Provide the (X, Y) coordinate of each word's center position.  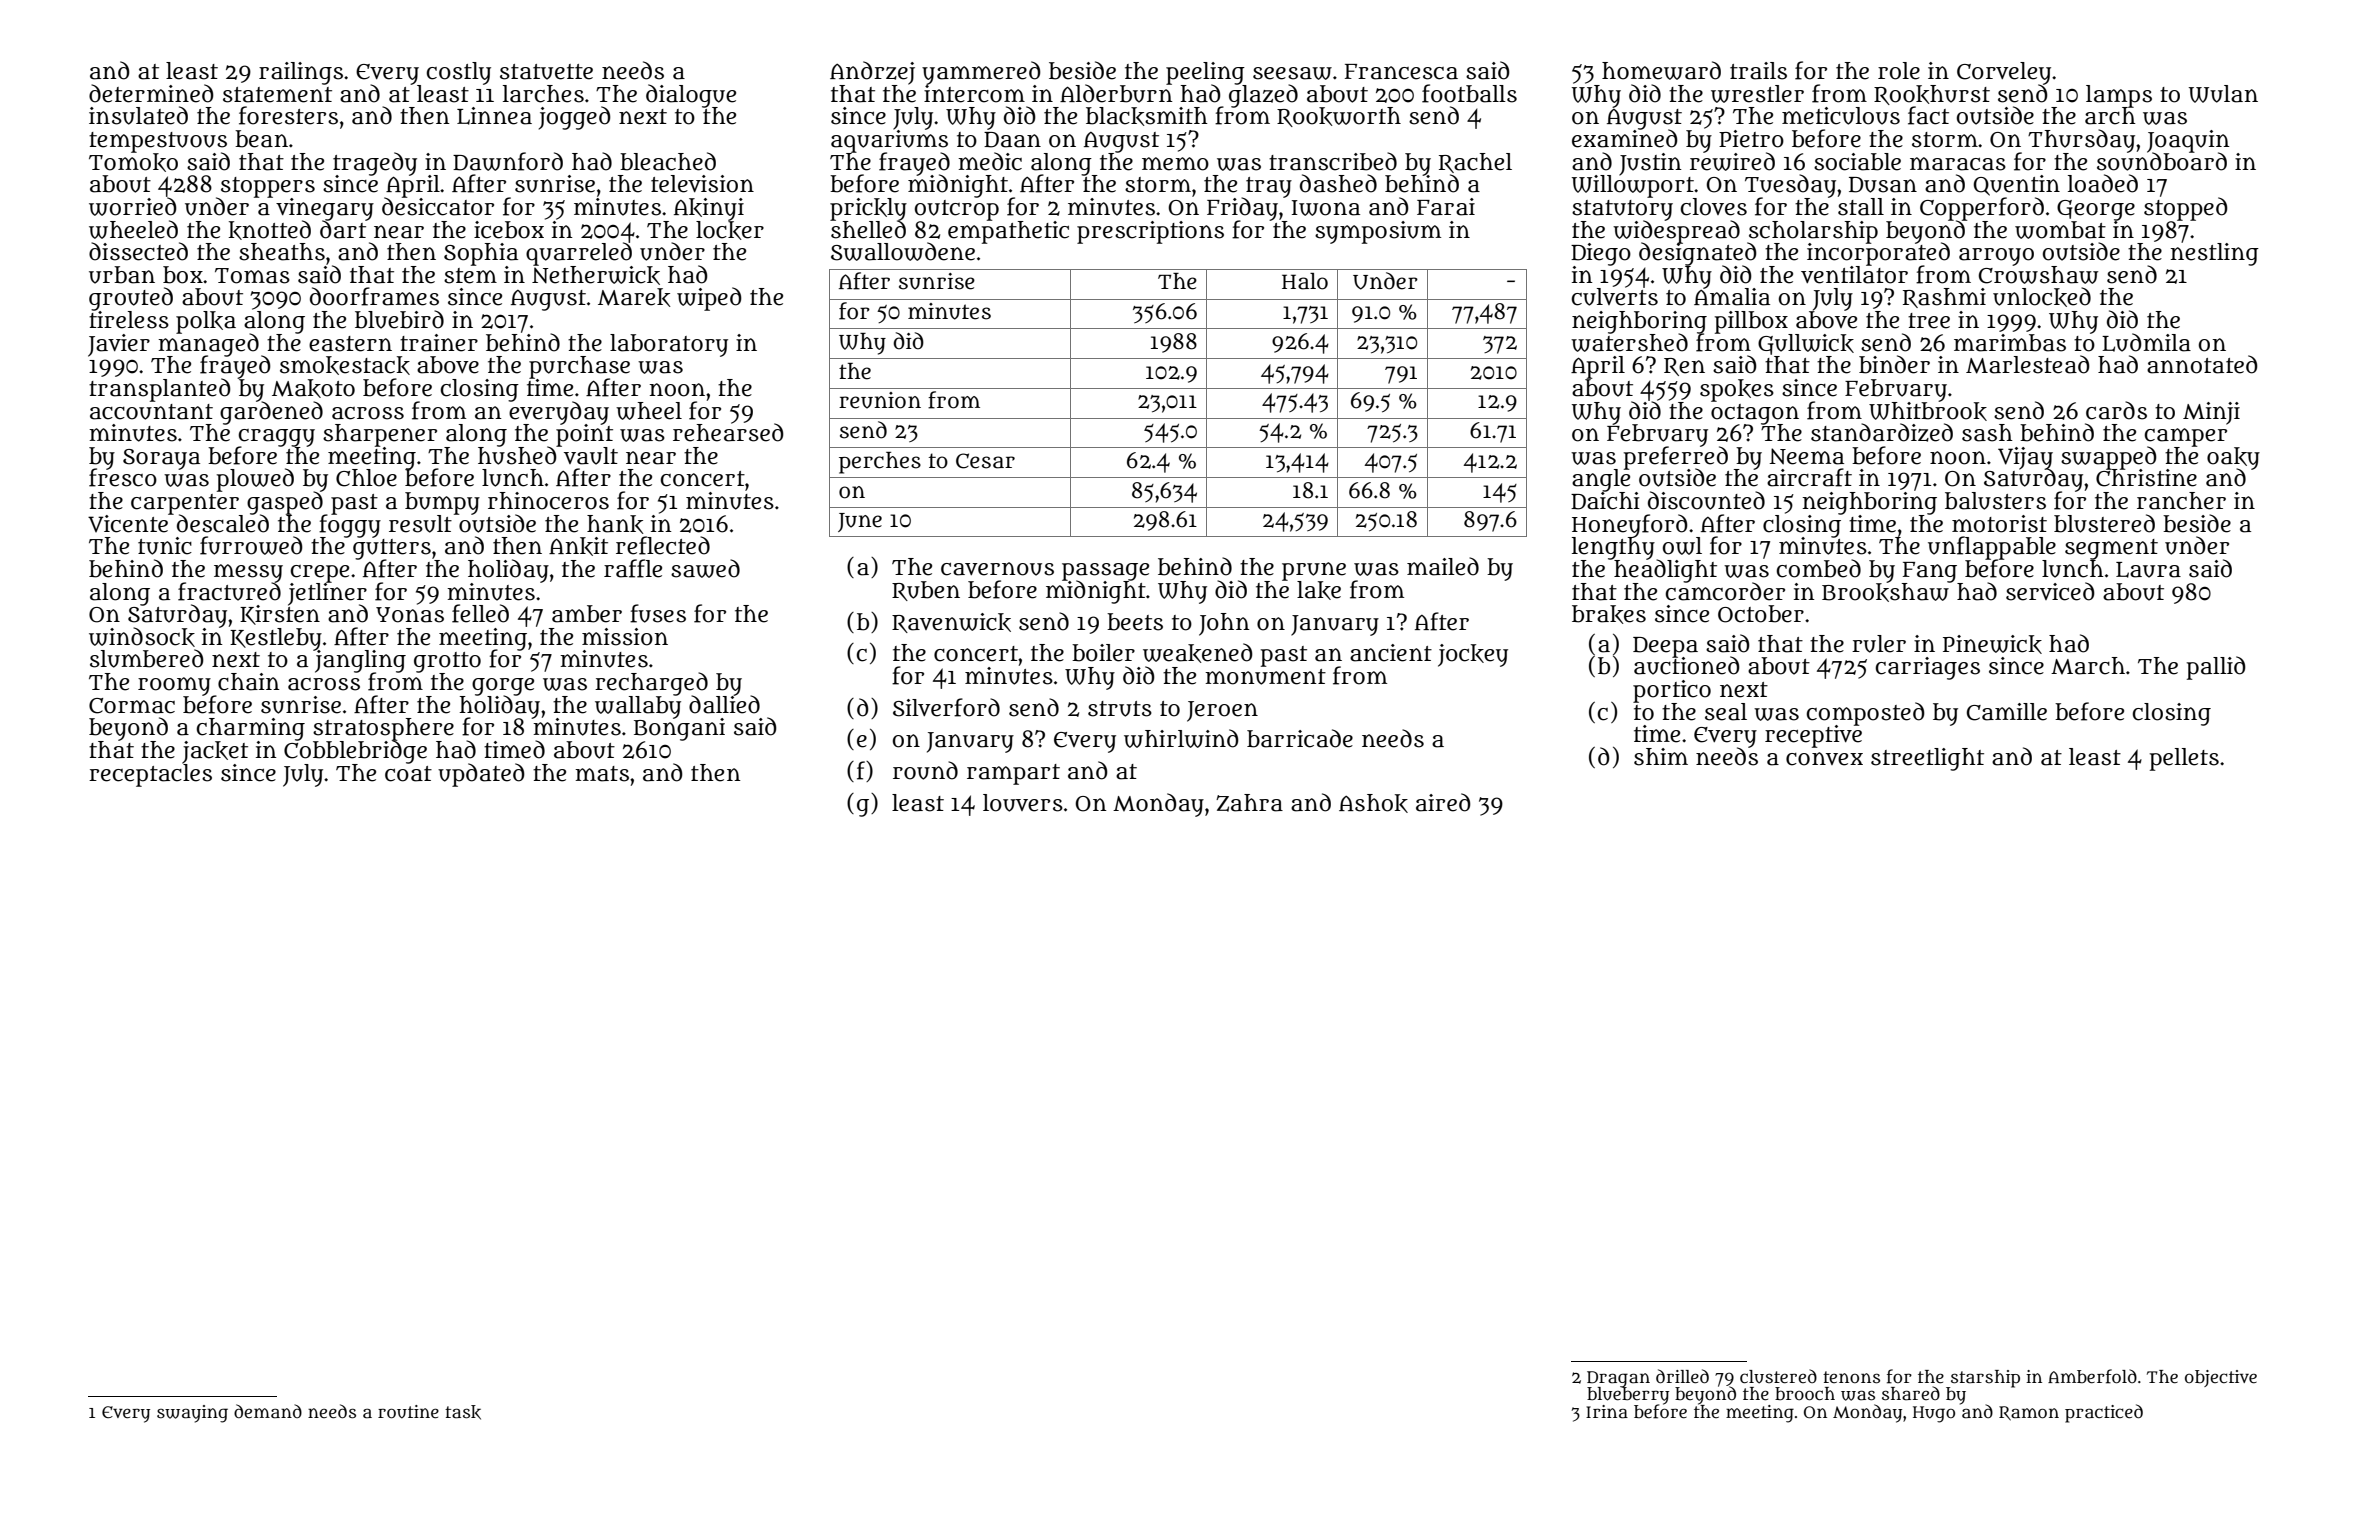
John (1224, 624)
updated (481, 775)
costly (459, 73)
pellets (2184, 759)
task (463, 1412)
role (1899, 71)
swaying (192, 1414)
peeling (1205, 73)
